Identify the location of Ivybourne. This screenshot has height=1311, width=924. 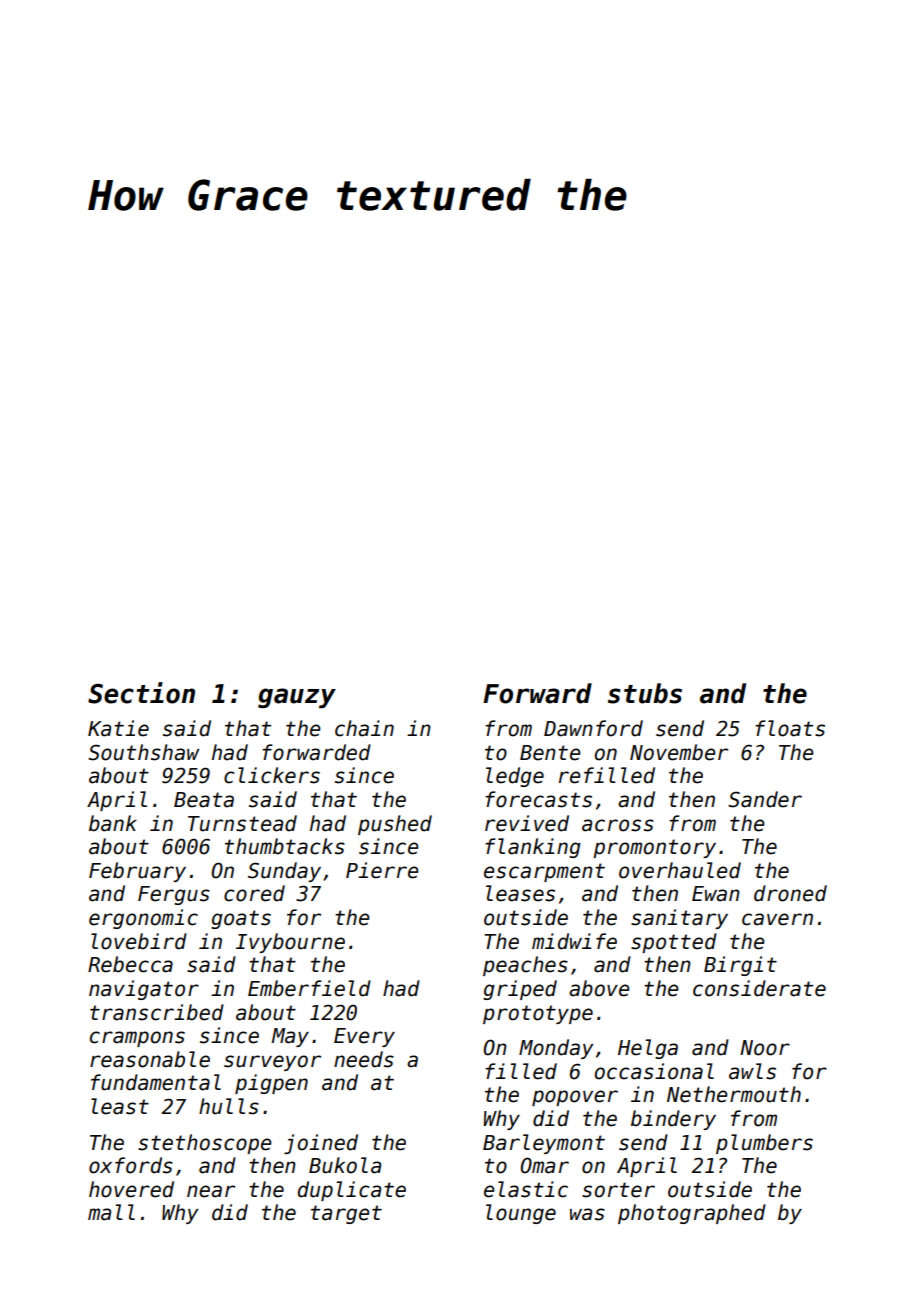
(290, 943).
